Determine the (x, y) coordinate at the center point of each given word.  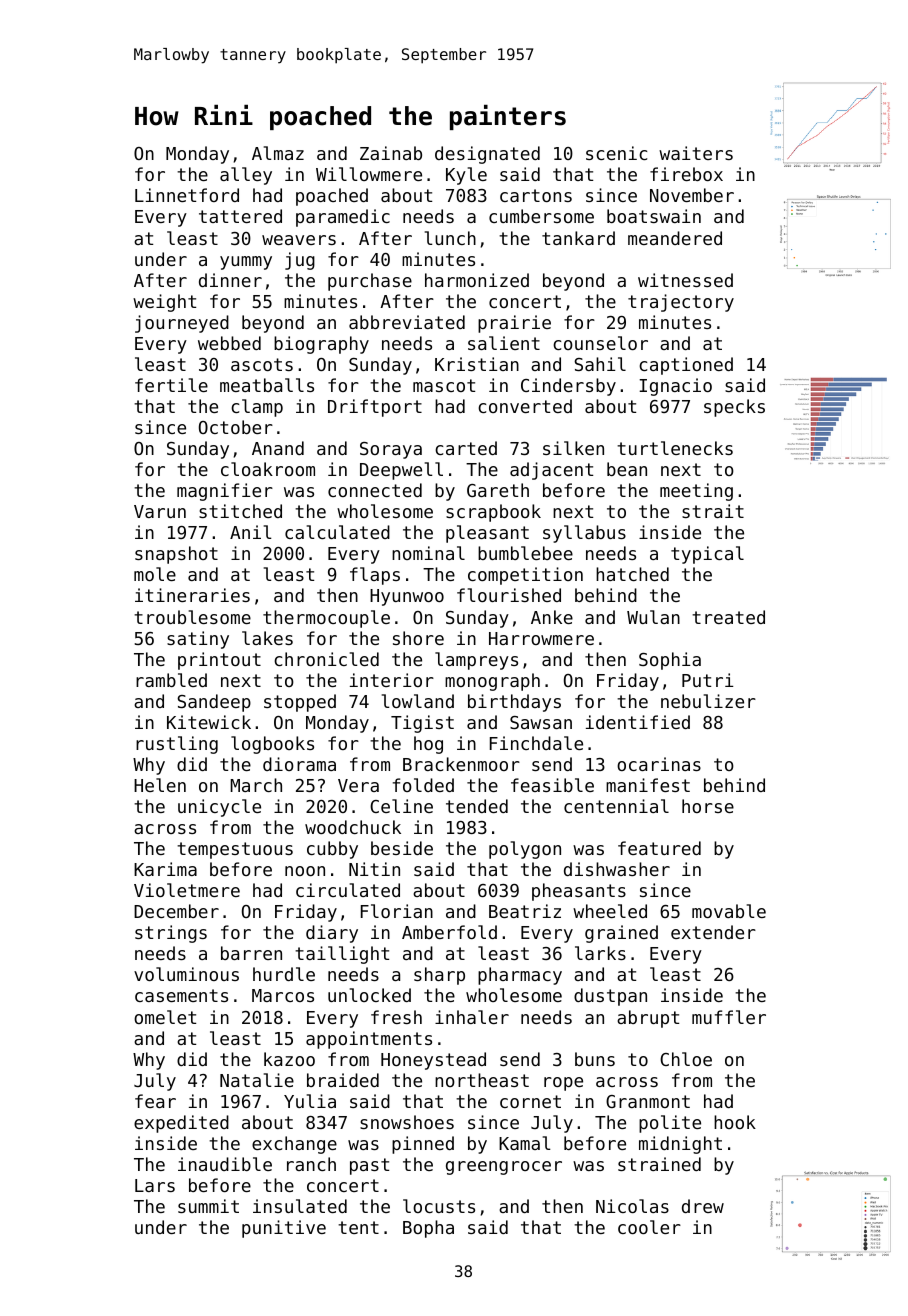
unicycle (219, 808)
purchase (370, 282)
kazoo (289, 1059)
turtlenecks (675, 448)
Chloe (686, 1059)
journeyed (182, 324)
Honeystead (433, 1061)
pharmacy (520, 976)
